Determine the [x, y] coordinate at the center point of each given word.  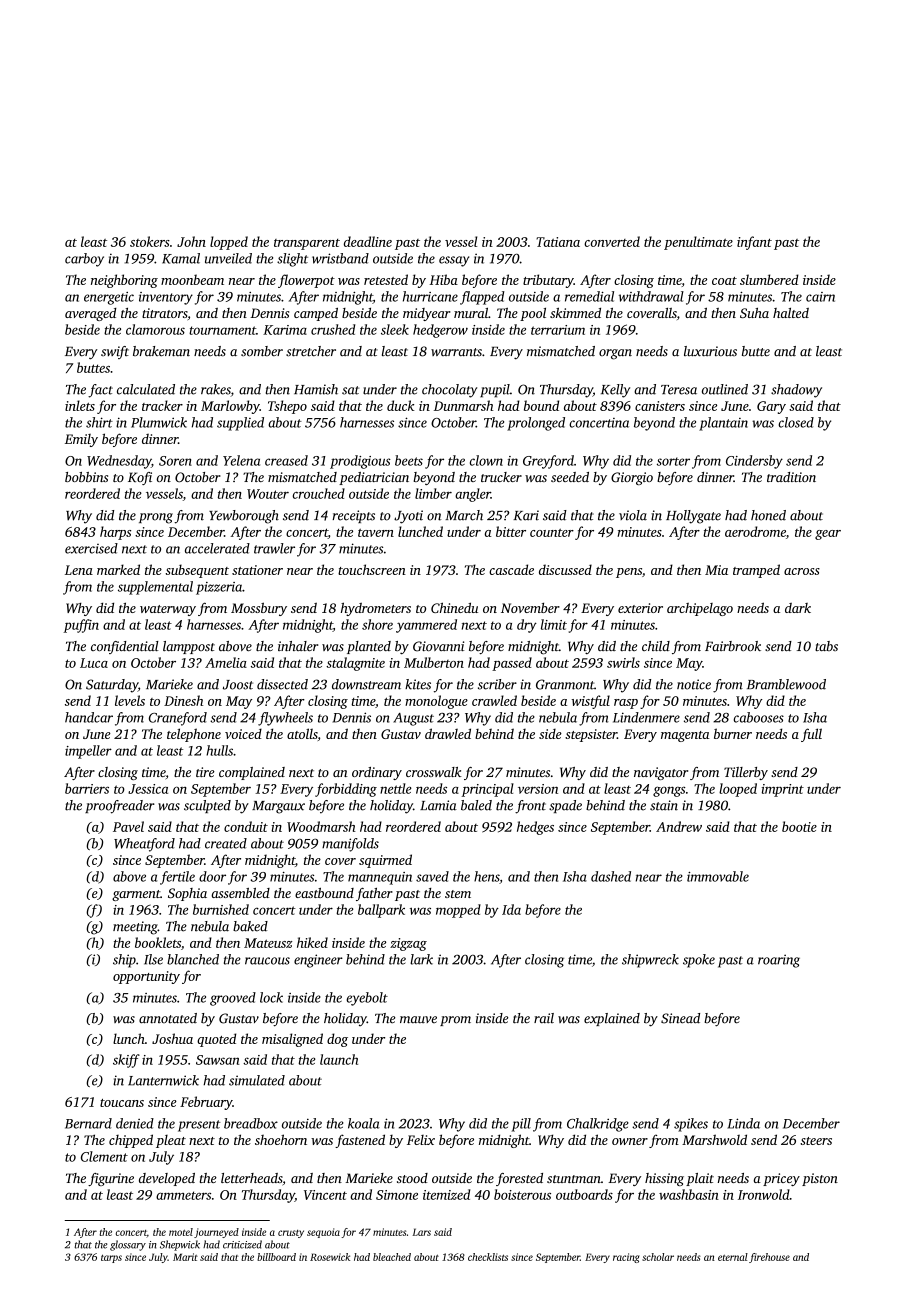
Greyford [548, 462]
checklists [488, 1257]
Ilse [153, 959]
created [226, 843]
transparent [307, 244]
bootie [799, 826]
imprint [782, 790]
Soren [175, 461]
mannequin [380, 878]
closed [796, 422]
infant [754, 243]
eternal [733, 1257]
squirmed [385, 861]
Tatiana [558, 242]
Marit [185, 1257]
